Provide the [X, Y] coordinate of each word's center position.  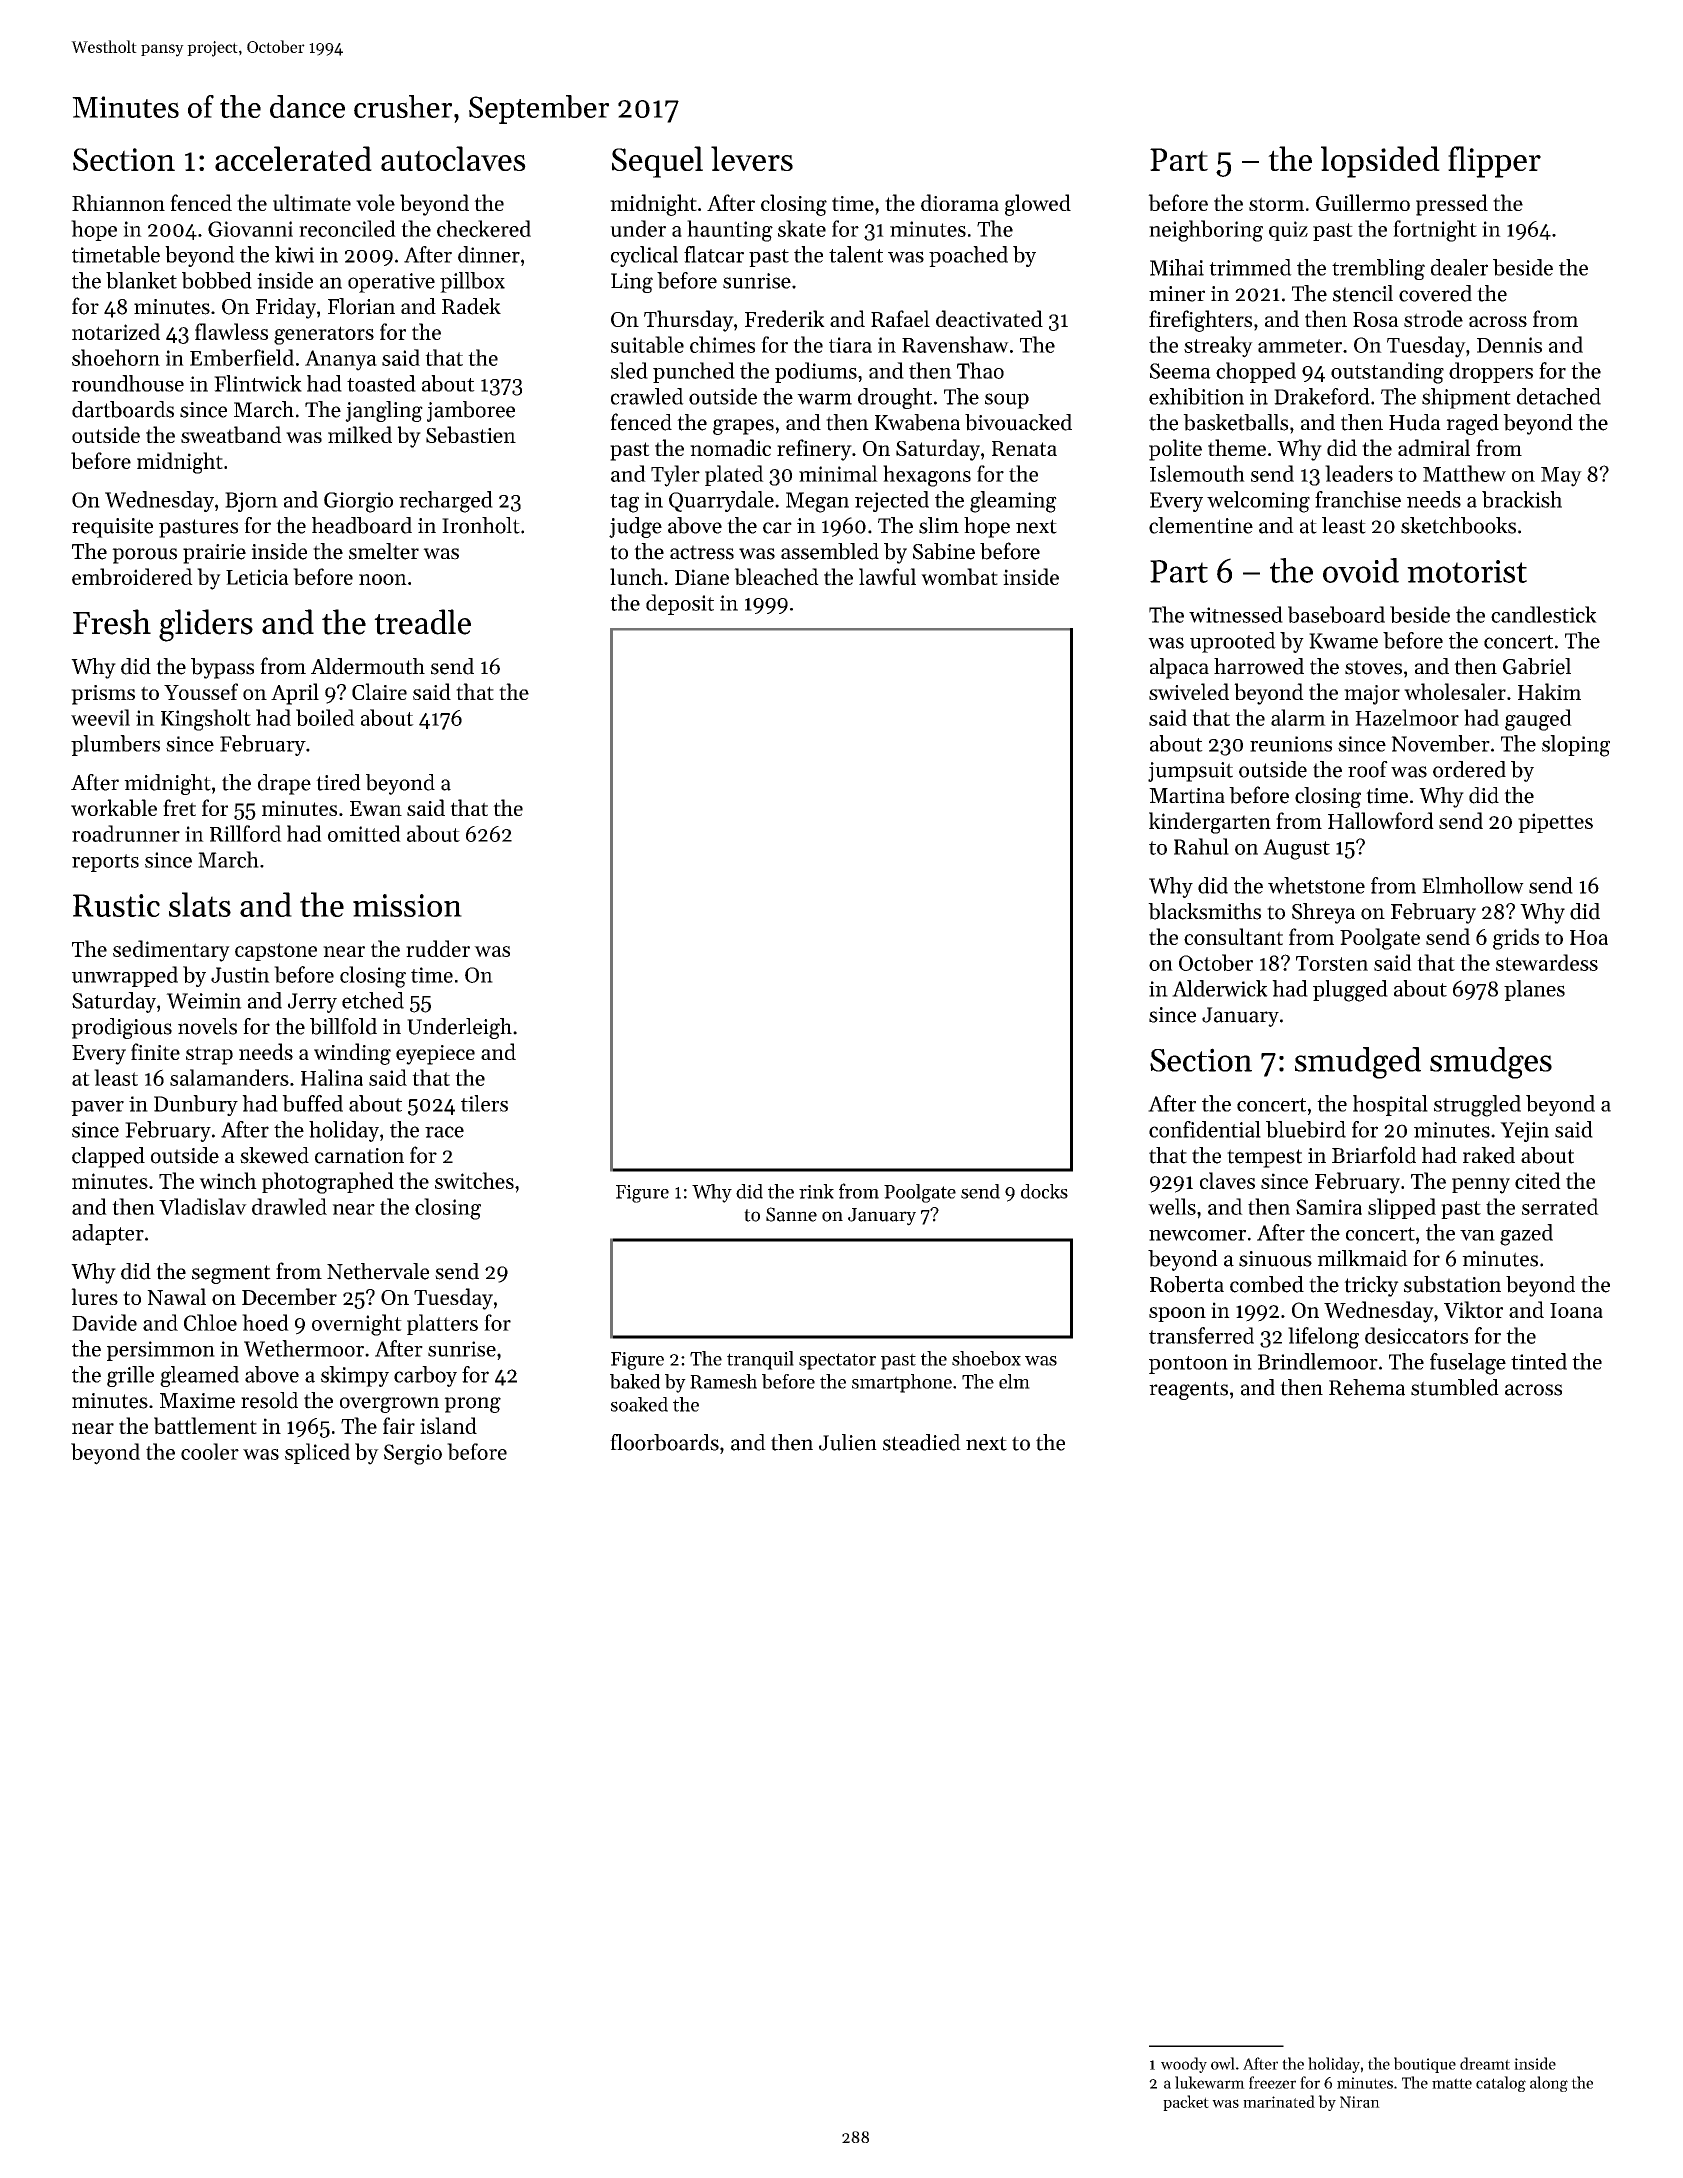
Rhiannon [118, 202]
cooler [210, 1451]
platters [442, 1324]
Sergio [413, 1454]
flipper [1494, 162]
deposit [680, 604]
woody [1184, 2065]
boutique [1425, 2065]
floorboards [664, 1442]
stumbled [1455, 1387]
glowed [1038, 205]
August [1296, 849]
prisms [103, 695]
